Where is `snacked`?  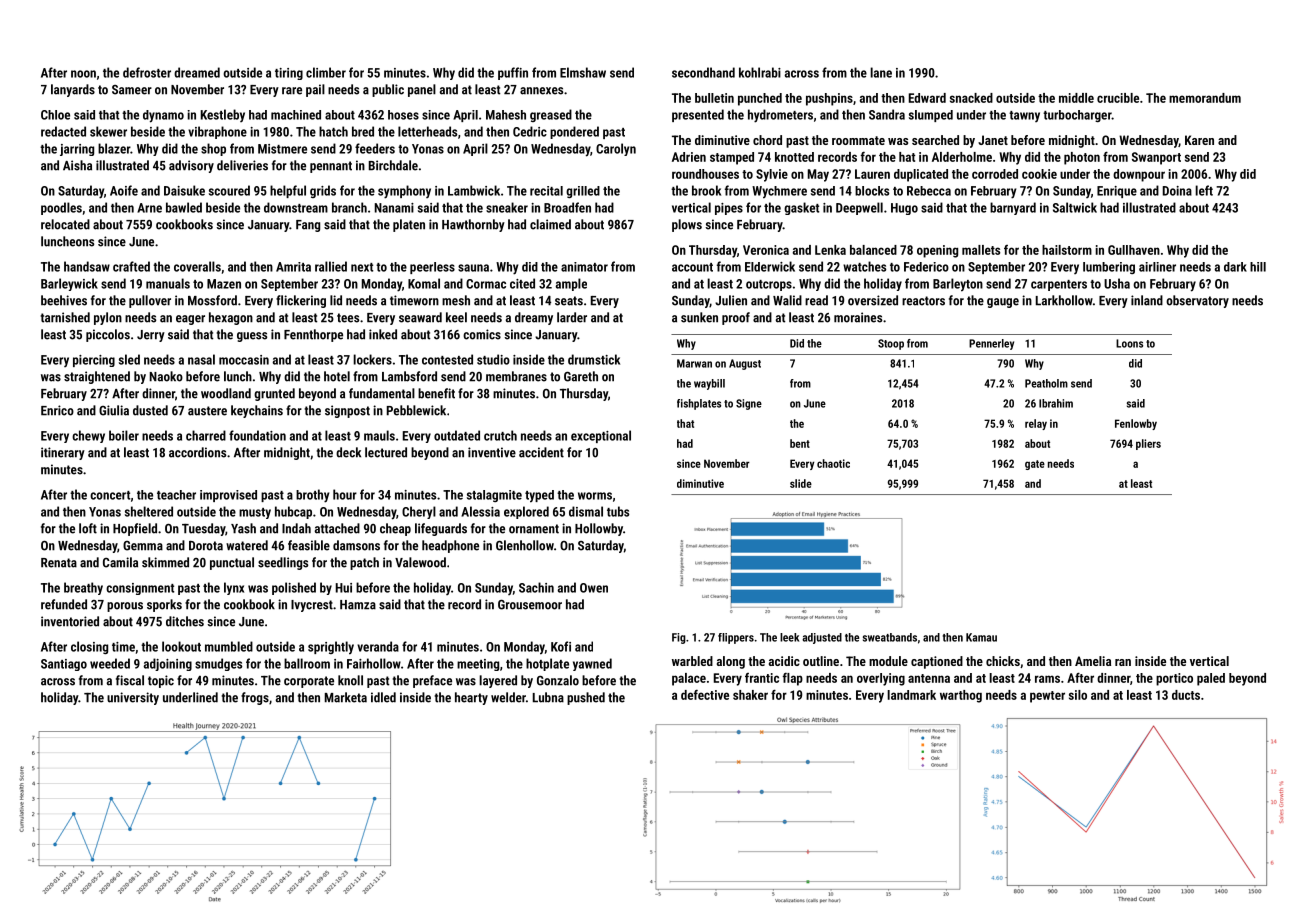
snacked is located at coordinates (971, 98).
